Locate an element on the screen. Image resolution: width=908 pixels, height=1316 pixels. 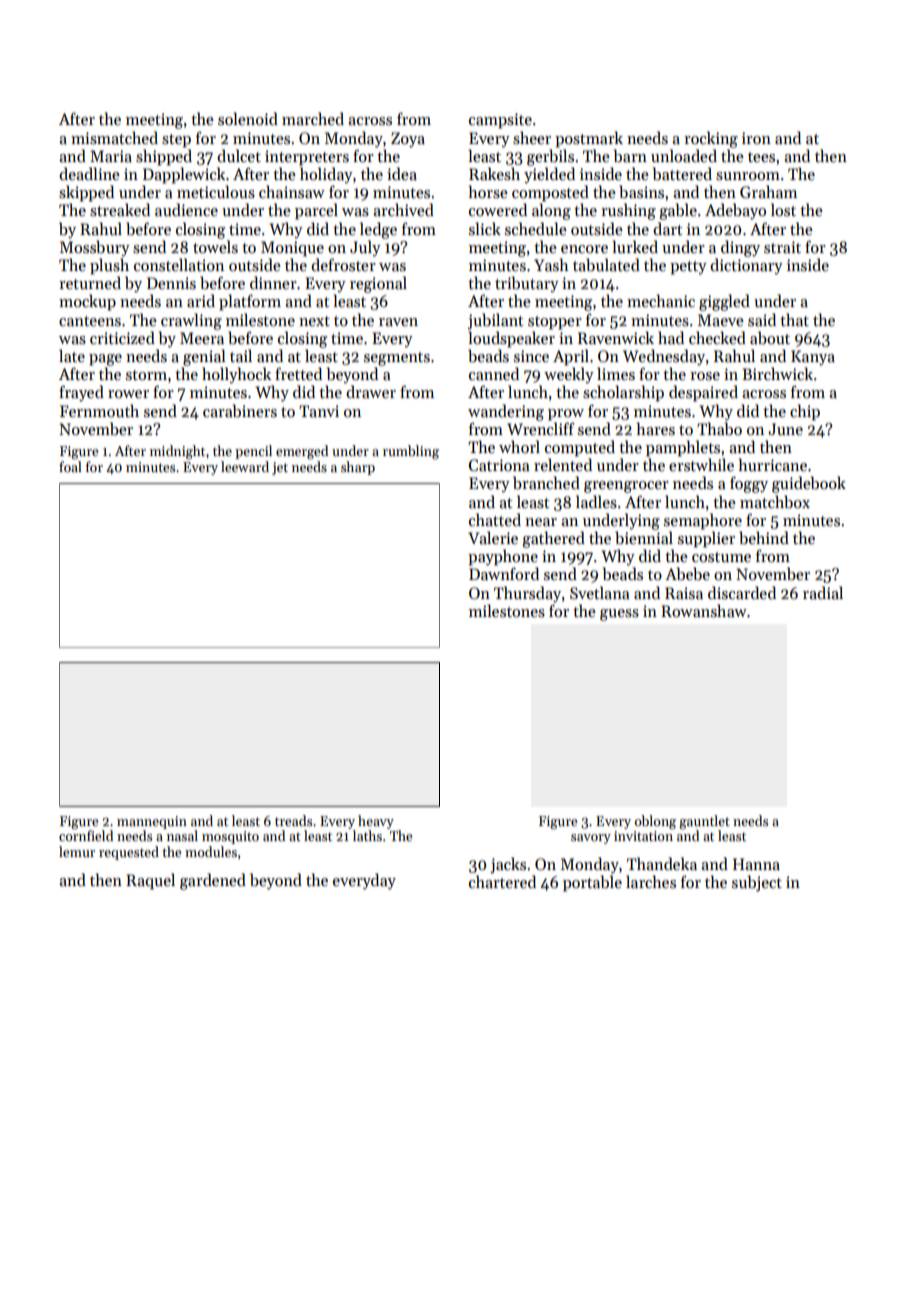
next is located at coordinates (314, 321).
